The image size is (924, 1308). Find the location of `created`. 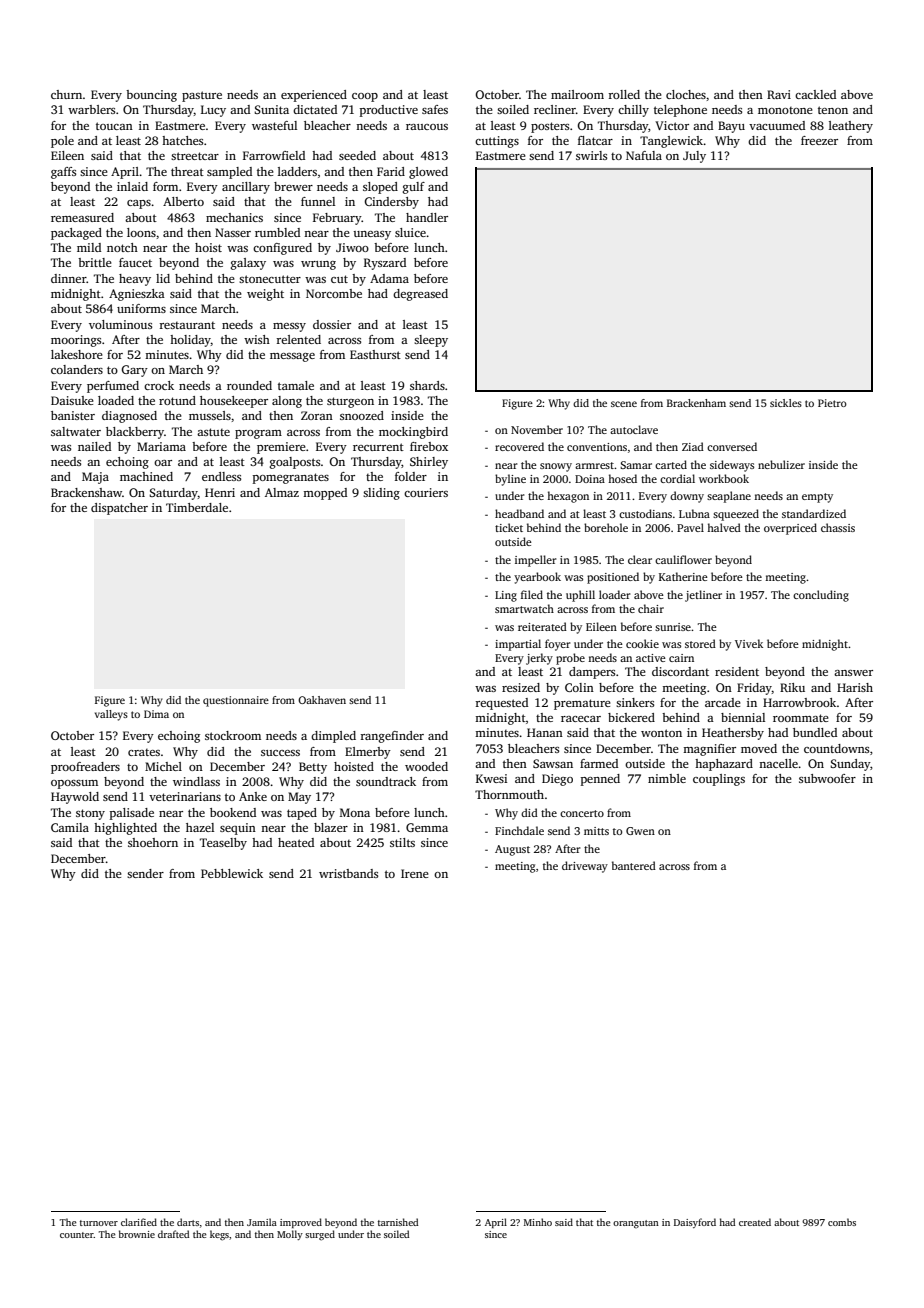

created is located at coordinates (755, 1222).
